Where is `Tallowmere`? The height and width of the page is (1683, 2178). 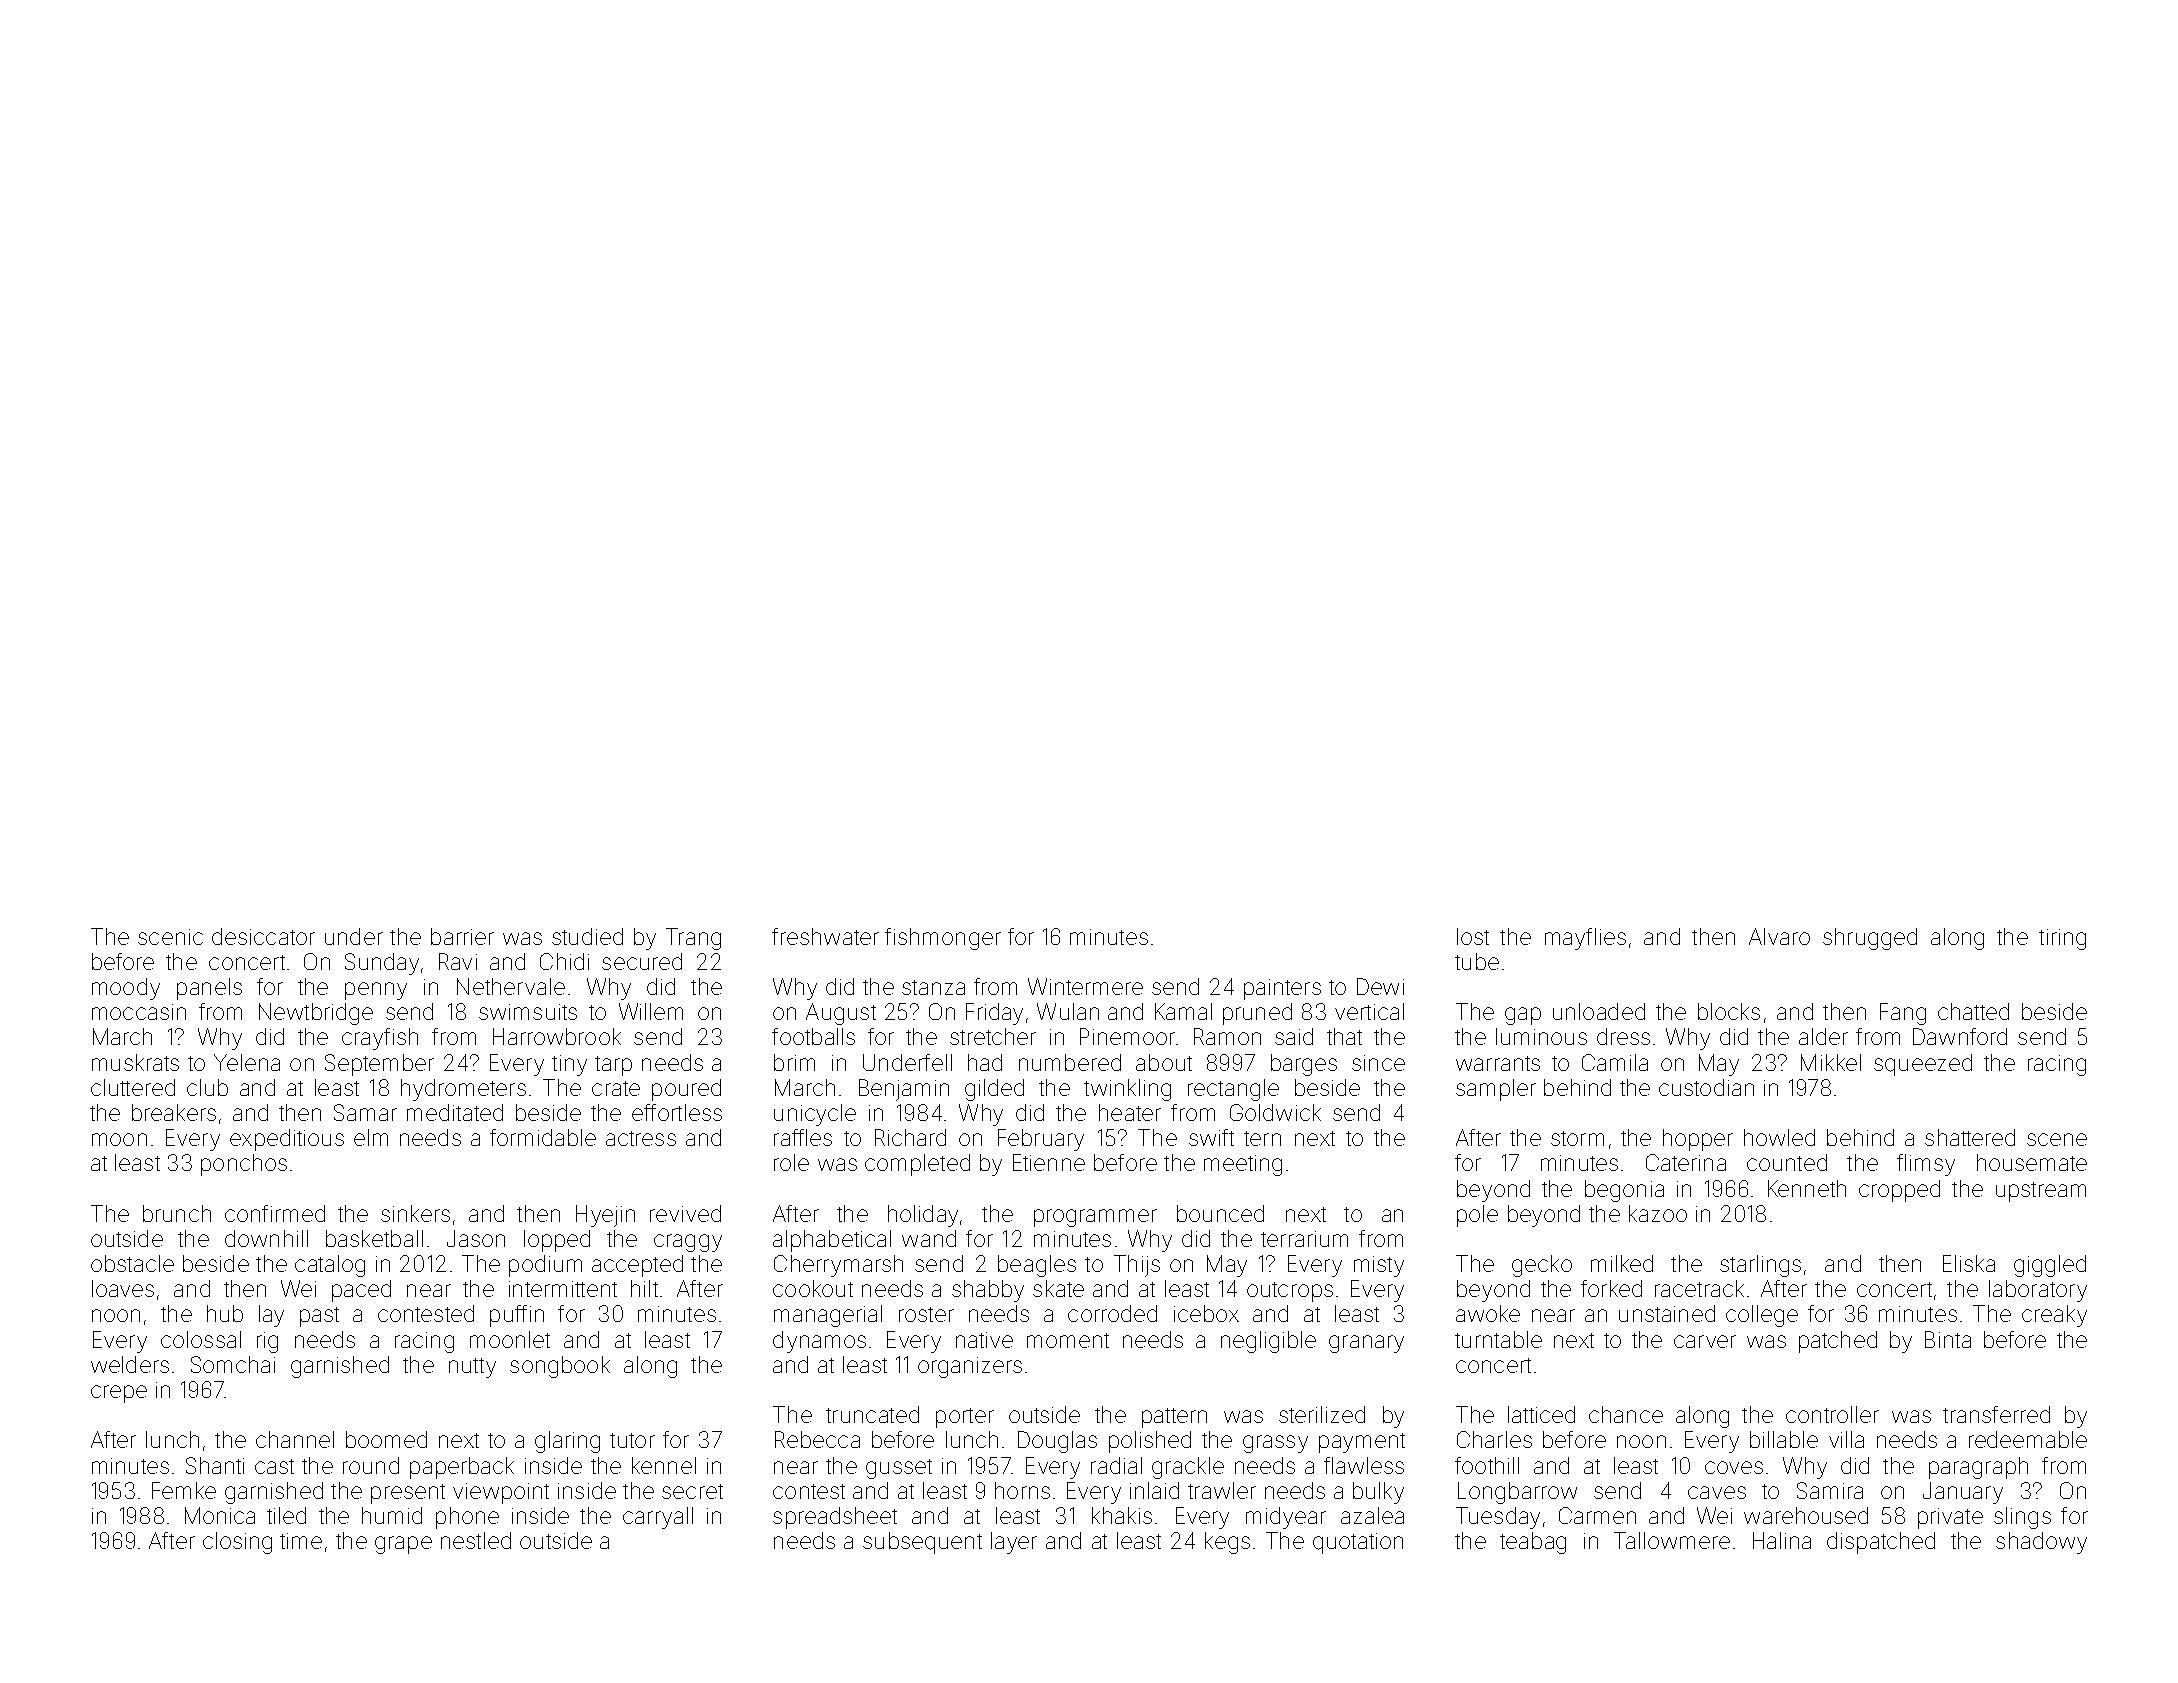
Tallowmere is located at coordinates (1672, 1540).
